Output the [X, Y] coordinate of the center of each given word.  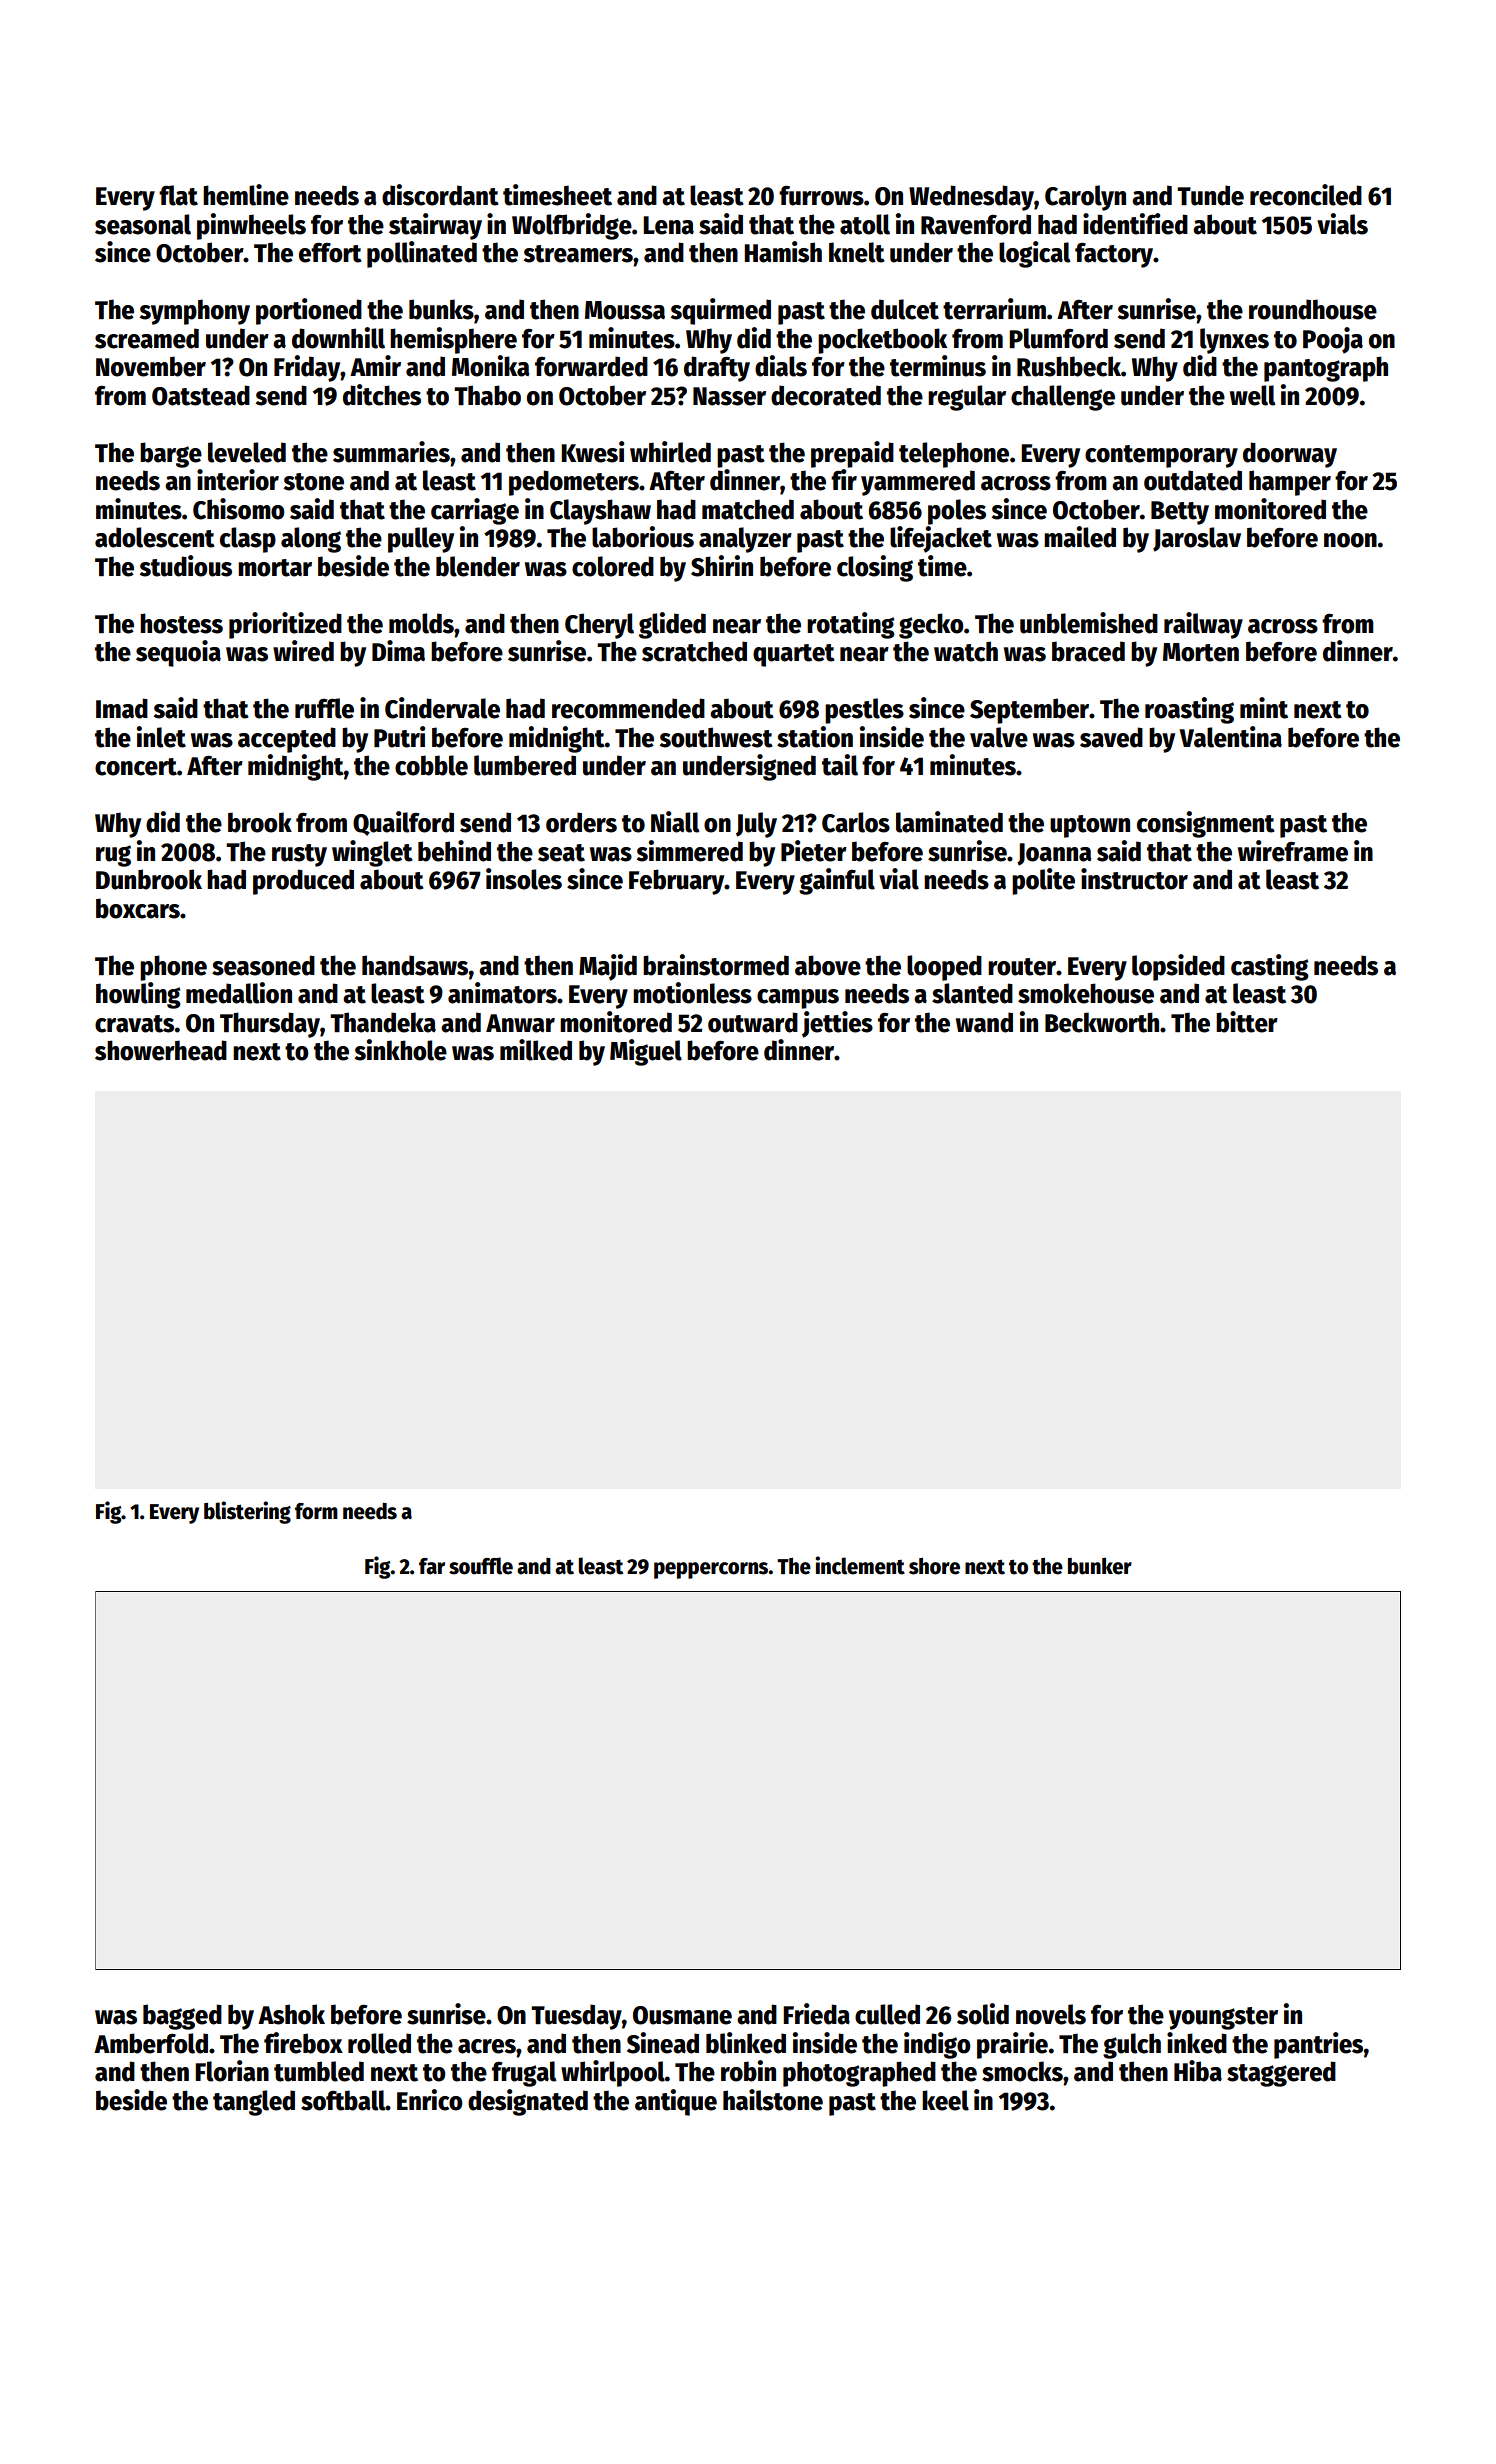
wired [303, 651]
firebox [303, 2043]
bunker [1100, 1566]
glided [672, 625]
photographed [859, 2074]
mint [1264, 708]
